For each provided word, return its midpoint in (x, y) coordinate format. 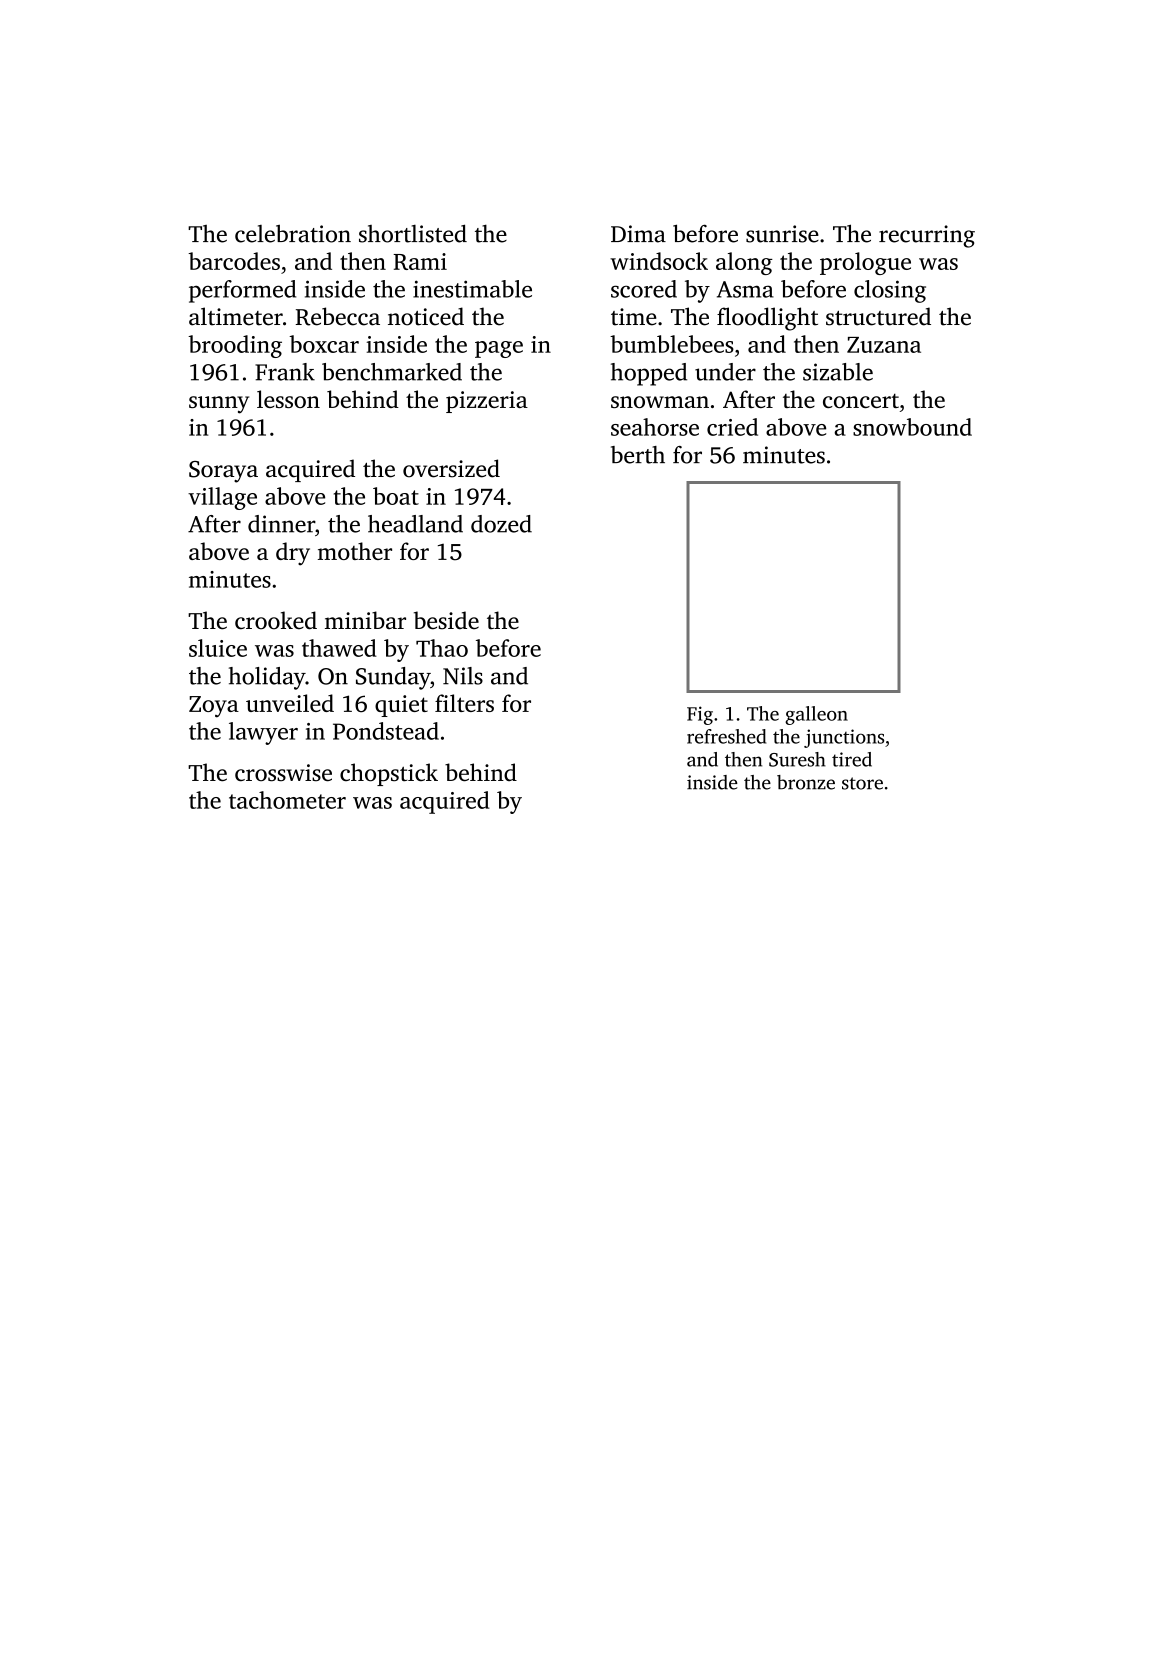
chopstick (389, 774)
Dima (638, 234)
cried (732, 427)
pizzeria (487, 402)
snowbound (912, 427)
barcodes (234, 261)
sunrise (782, 234)
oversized (451, 468)
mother (355, 551)
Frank (285, 372)
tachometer (287, 800)
